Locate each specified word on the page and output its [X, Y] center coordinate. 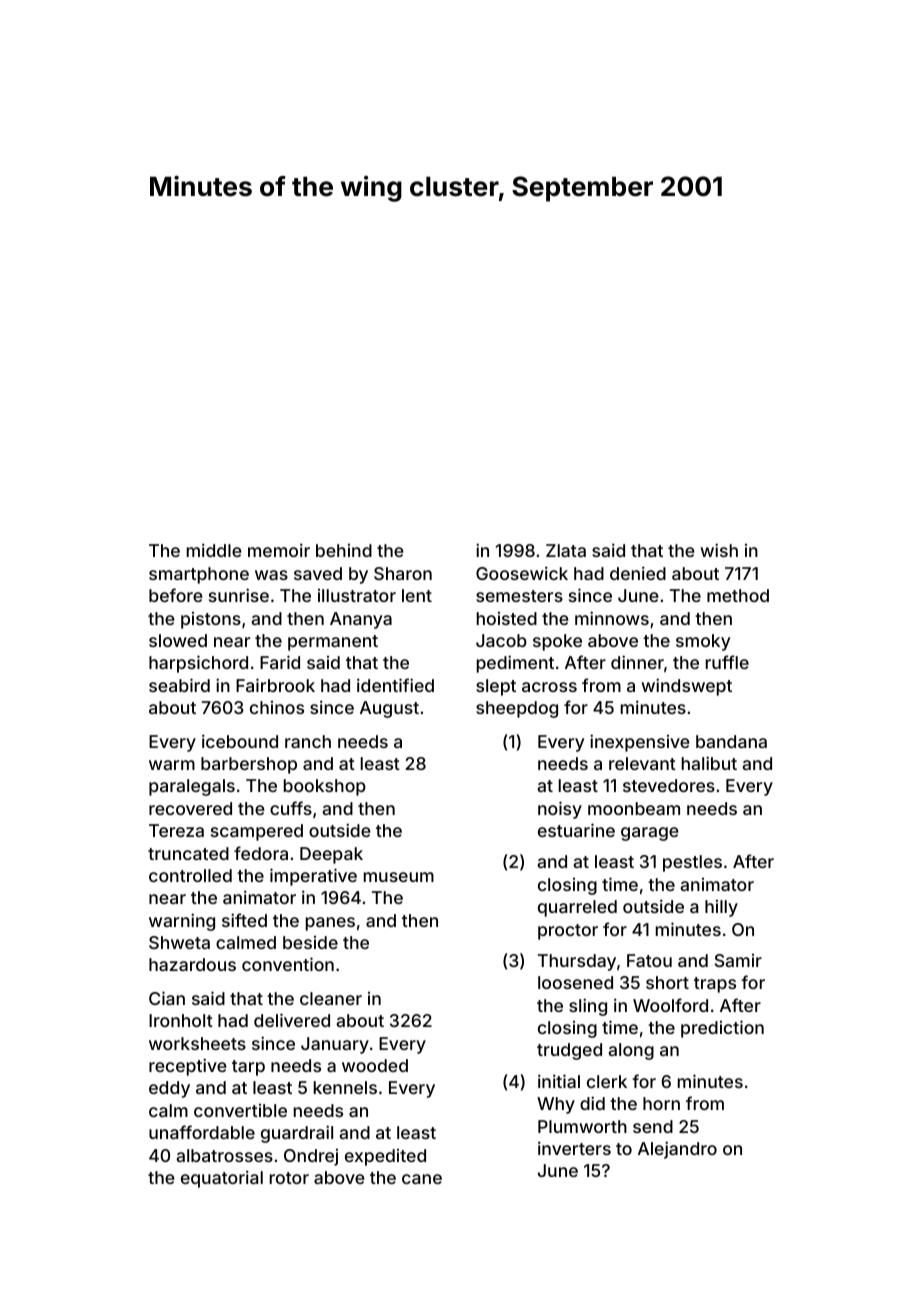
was [271, 575]
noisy [560, 810]
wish [719, 550]
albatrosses [224, 1155]
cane [422, 1179]
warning [182, 922]
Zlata [566, 550]
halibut [709, 763]
